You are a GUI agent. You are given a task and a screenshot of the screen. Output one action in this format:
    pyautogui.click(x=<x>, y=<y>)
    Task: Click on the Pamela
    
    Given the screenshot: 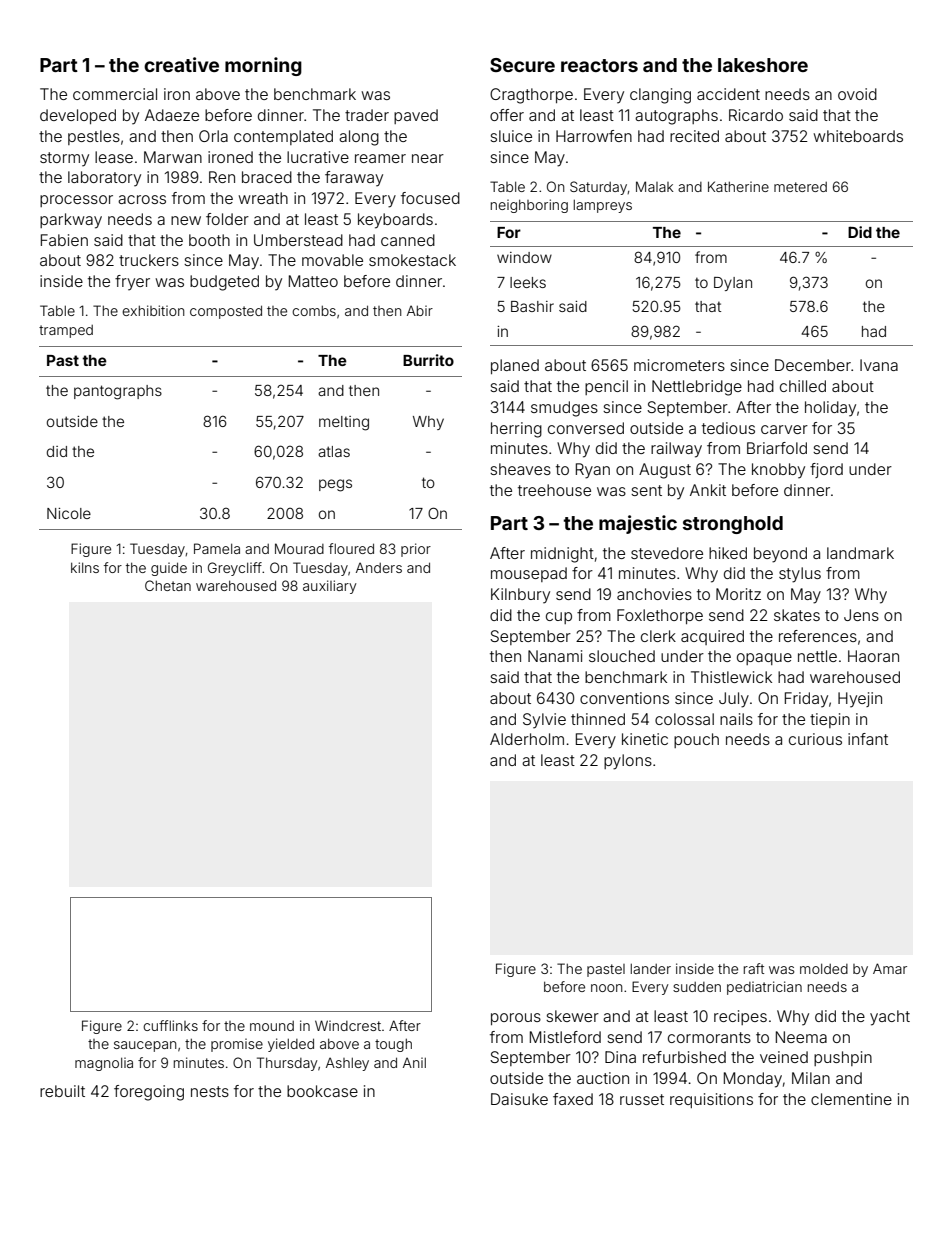 What is the action you would take?
    pyautogui.click(x=217, y=548)
